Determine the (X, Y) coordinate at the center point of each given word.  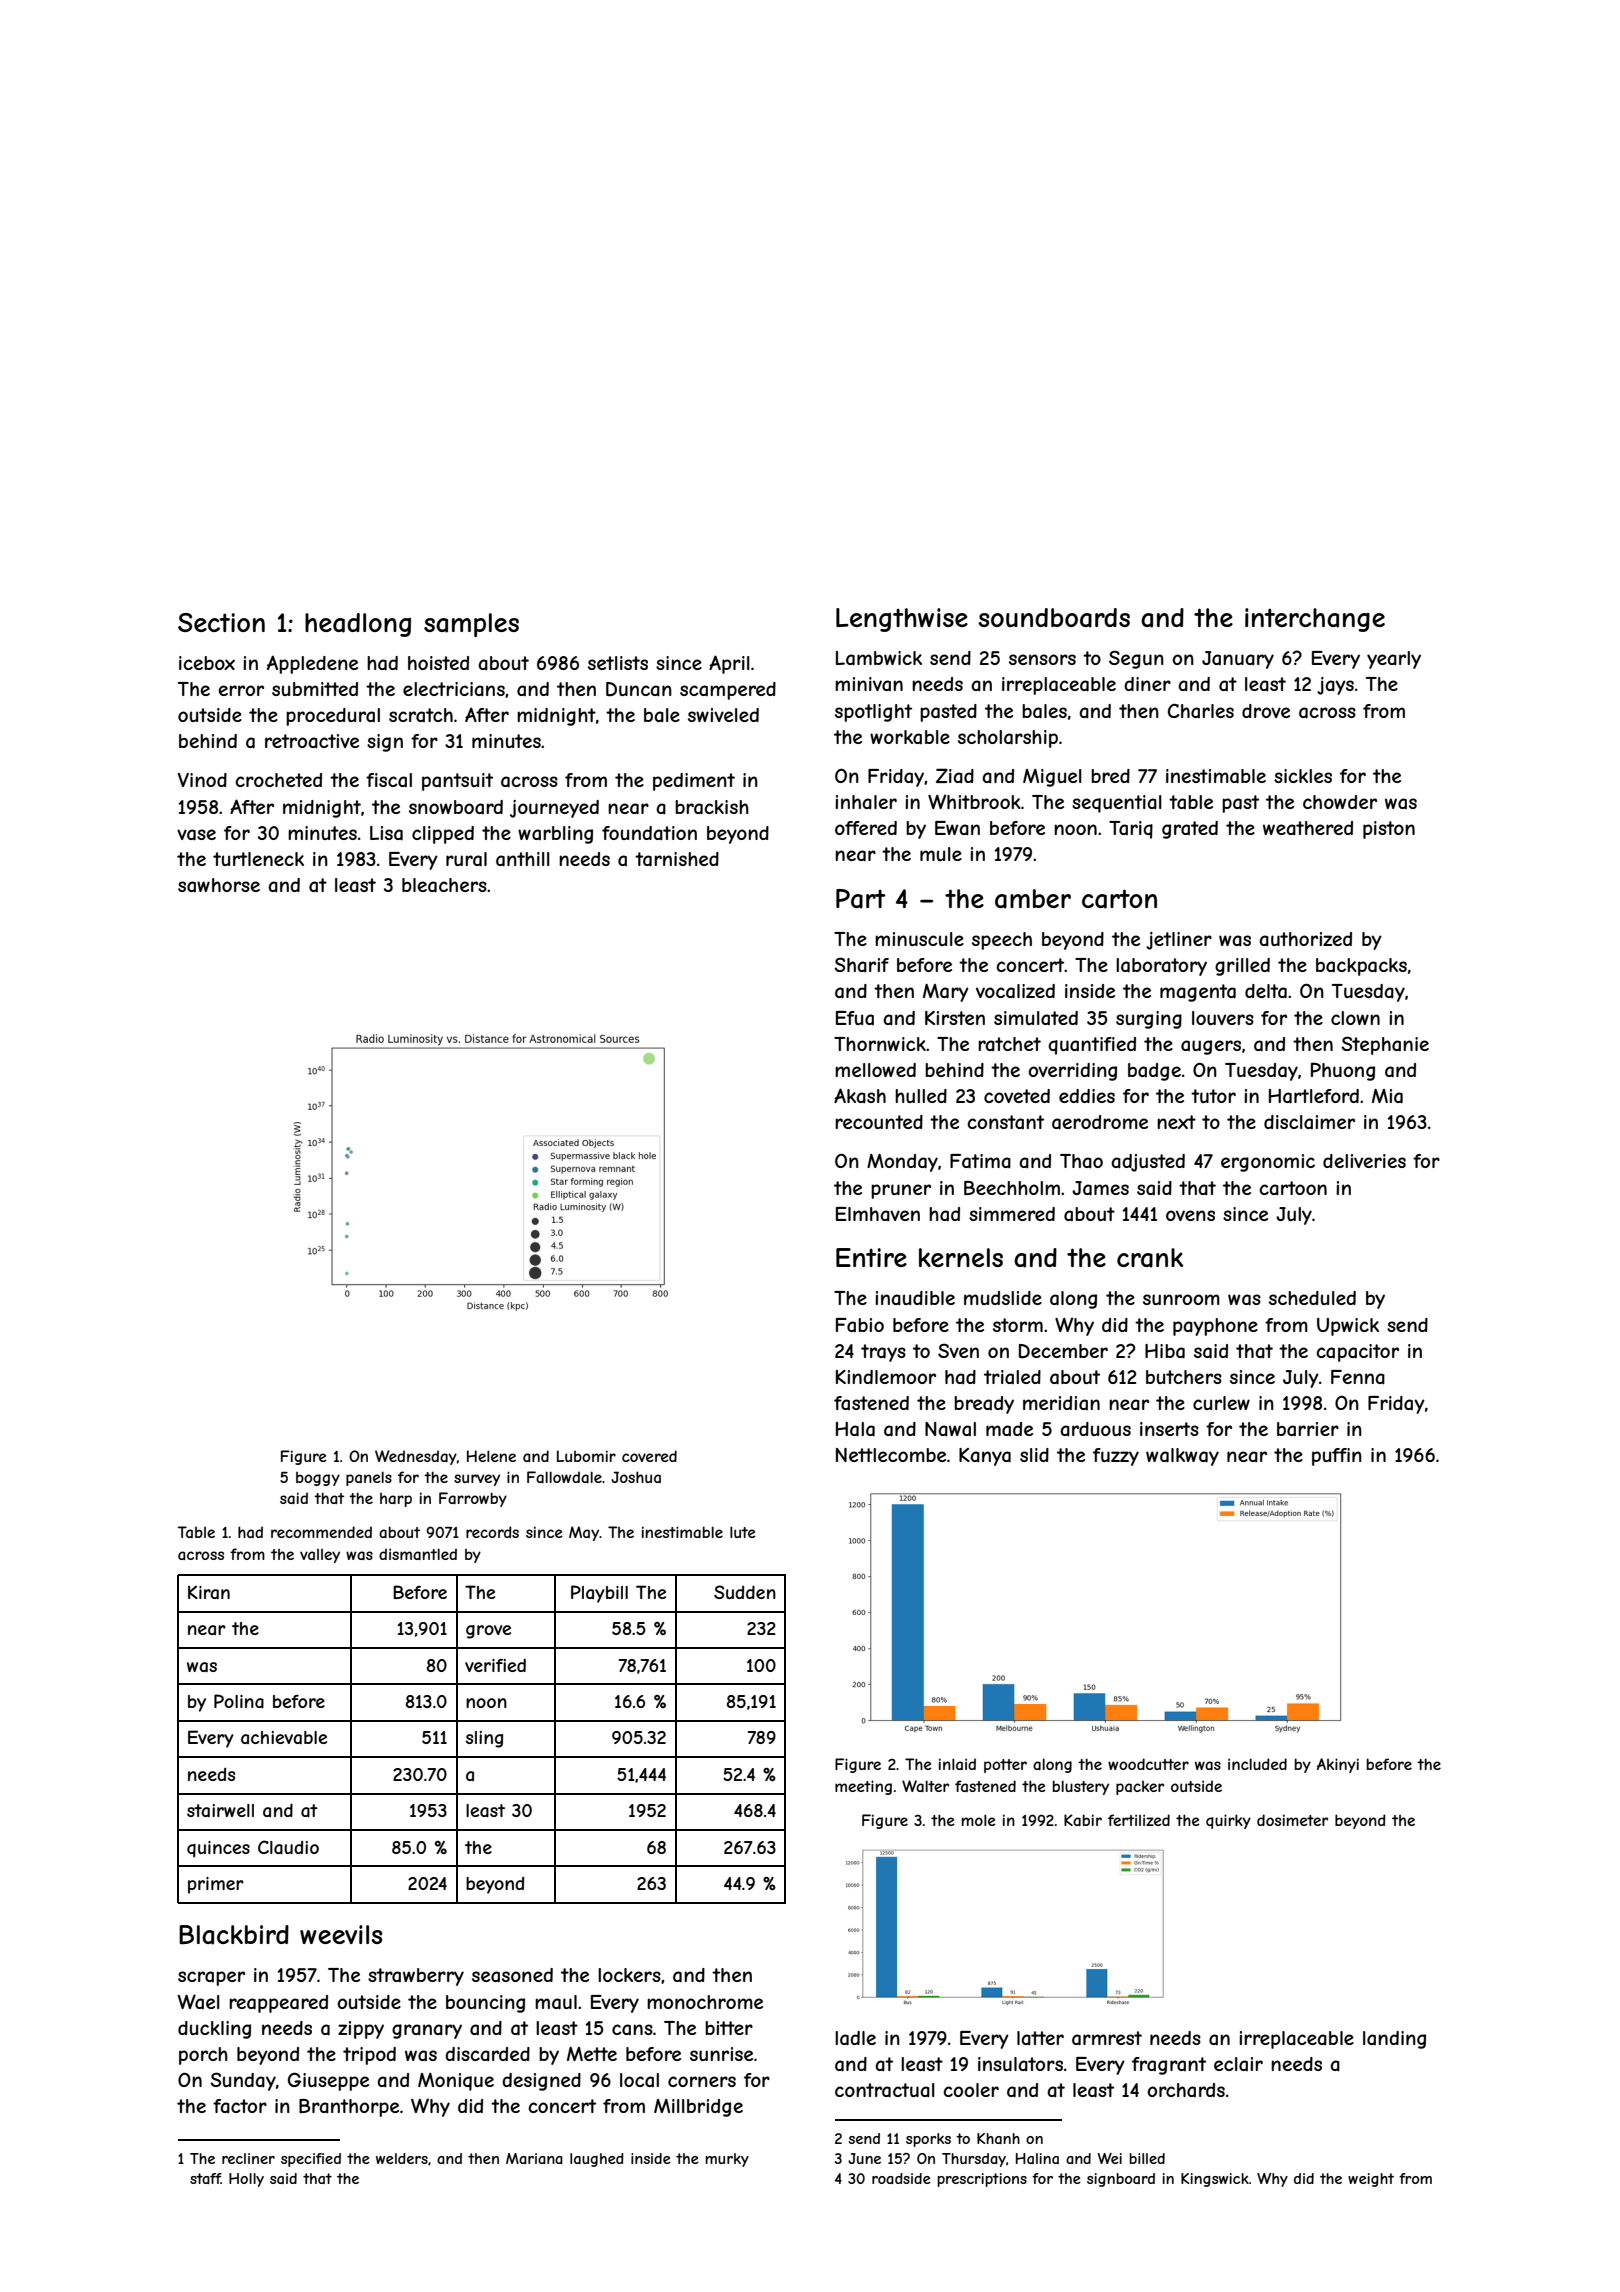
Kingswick (1215, 2180)
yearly (1394, 660)
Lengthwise (902, 620)
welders (402, 2158)
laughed (597, 2160)
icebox (207, 663)
